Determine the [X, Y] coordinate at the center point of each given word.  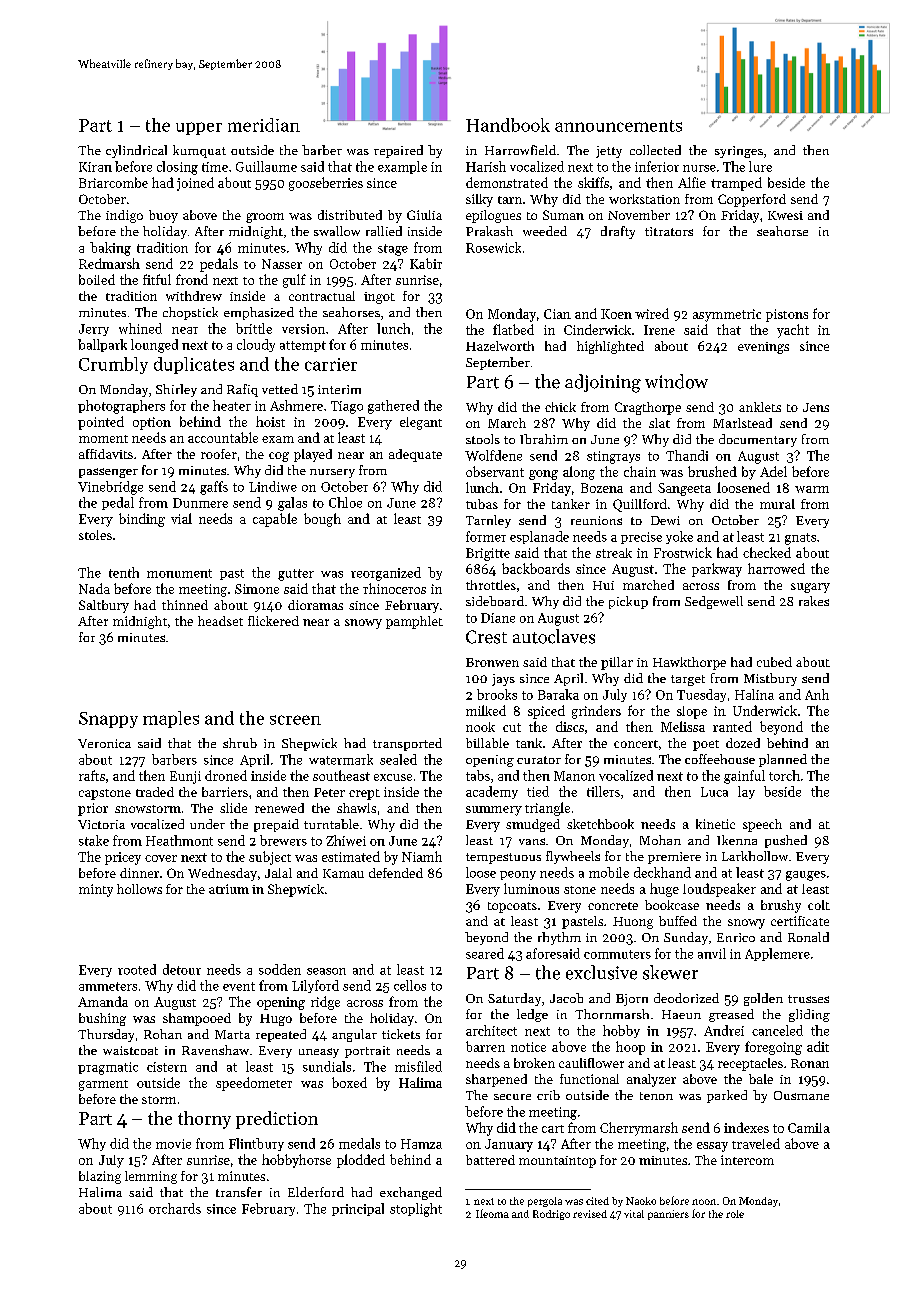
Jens [816, 407]
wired [652, 313]
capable [275, 520]
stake [94, 840]
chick [560, 407]
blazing [100, 1177]
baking [110, 249]
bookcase [672, 905]
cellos [410, 985]
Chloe [345, 502]
